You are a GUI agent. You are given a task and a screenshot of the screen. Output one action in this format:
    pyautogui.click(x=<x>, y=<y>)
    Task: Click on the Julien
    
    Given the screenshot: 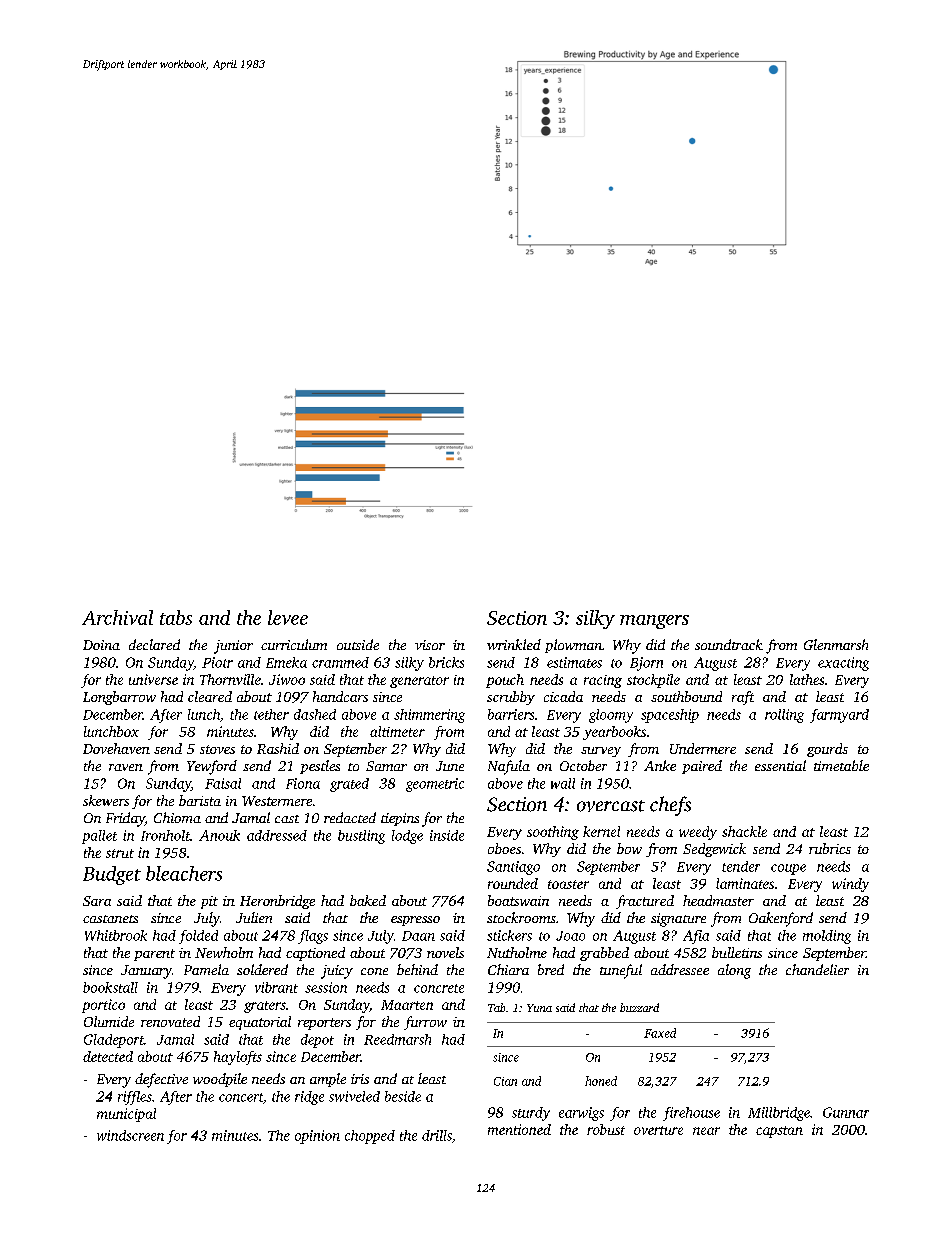 What is the action you would take?
    pyautogui.click(x=254, y=917)
